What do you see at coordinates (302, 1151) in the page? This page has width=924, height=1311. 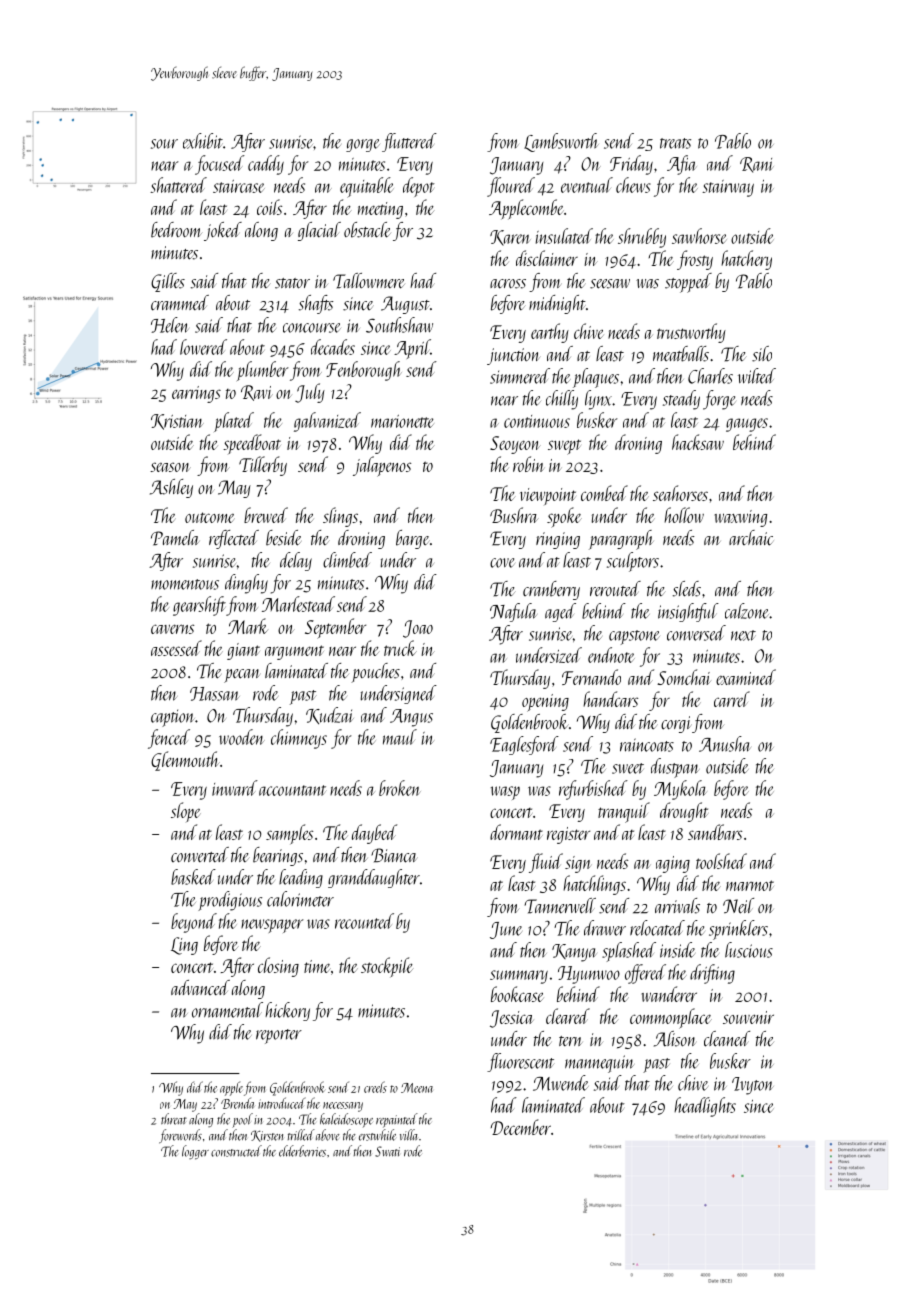 I see `elderberries` at bounding box center [302, 1151].
